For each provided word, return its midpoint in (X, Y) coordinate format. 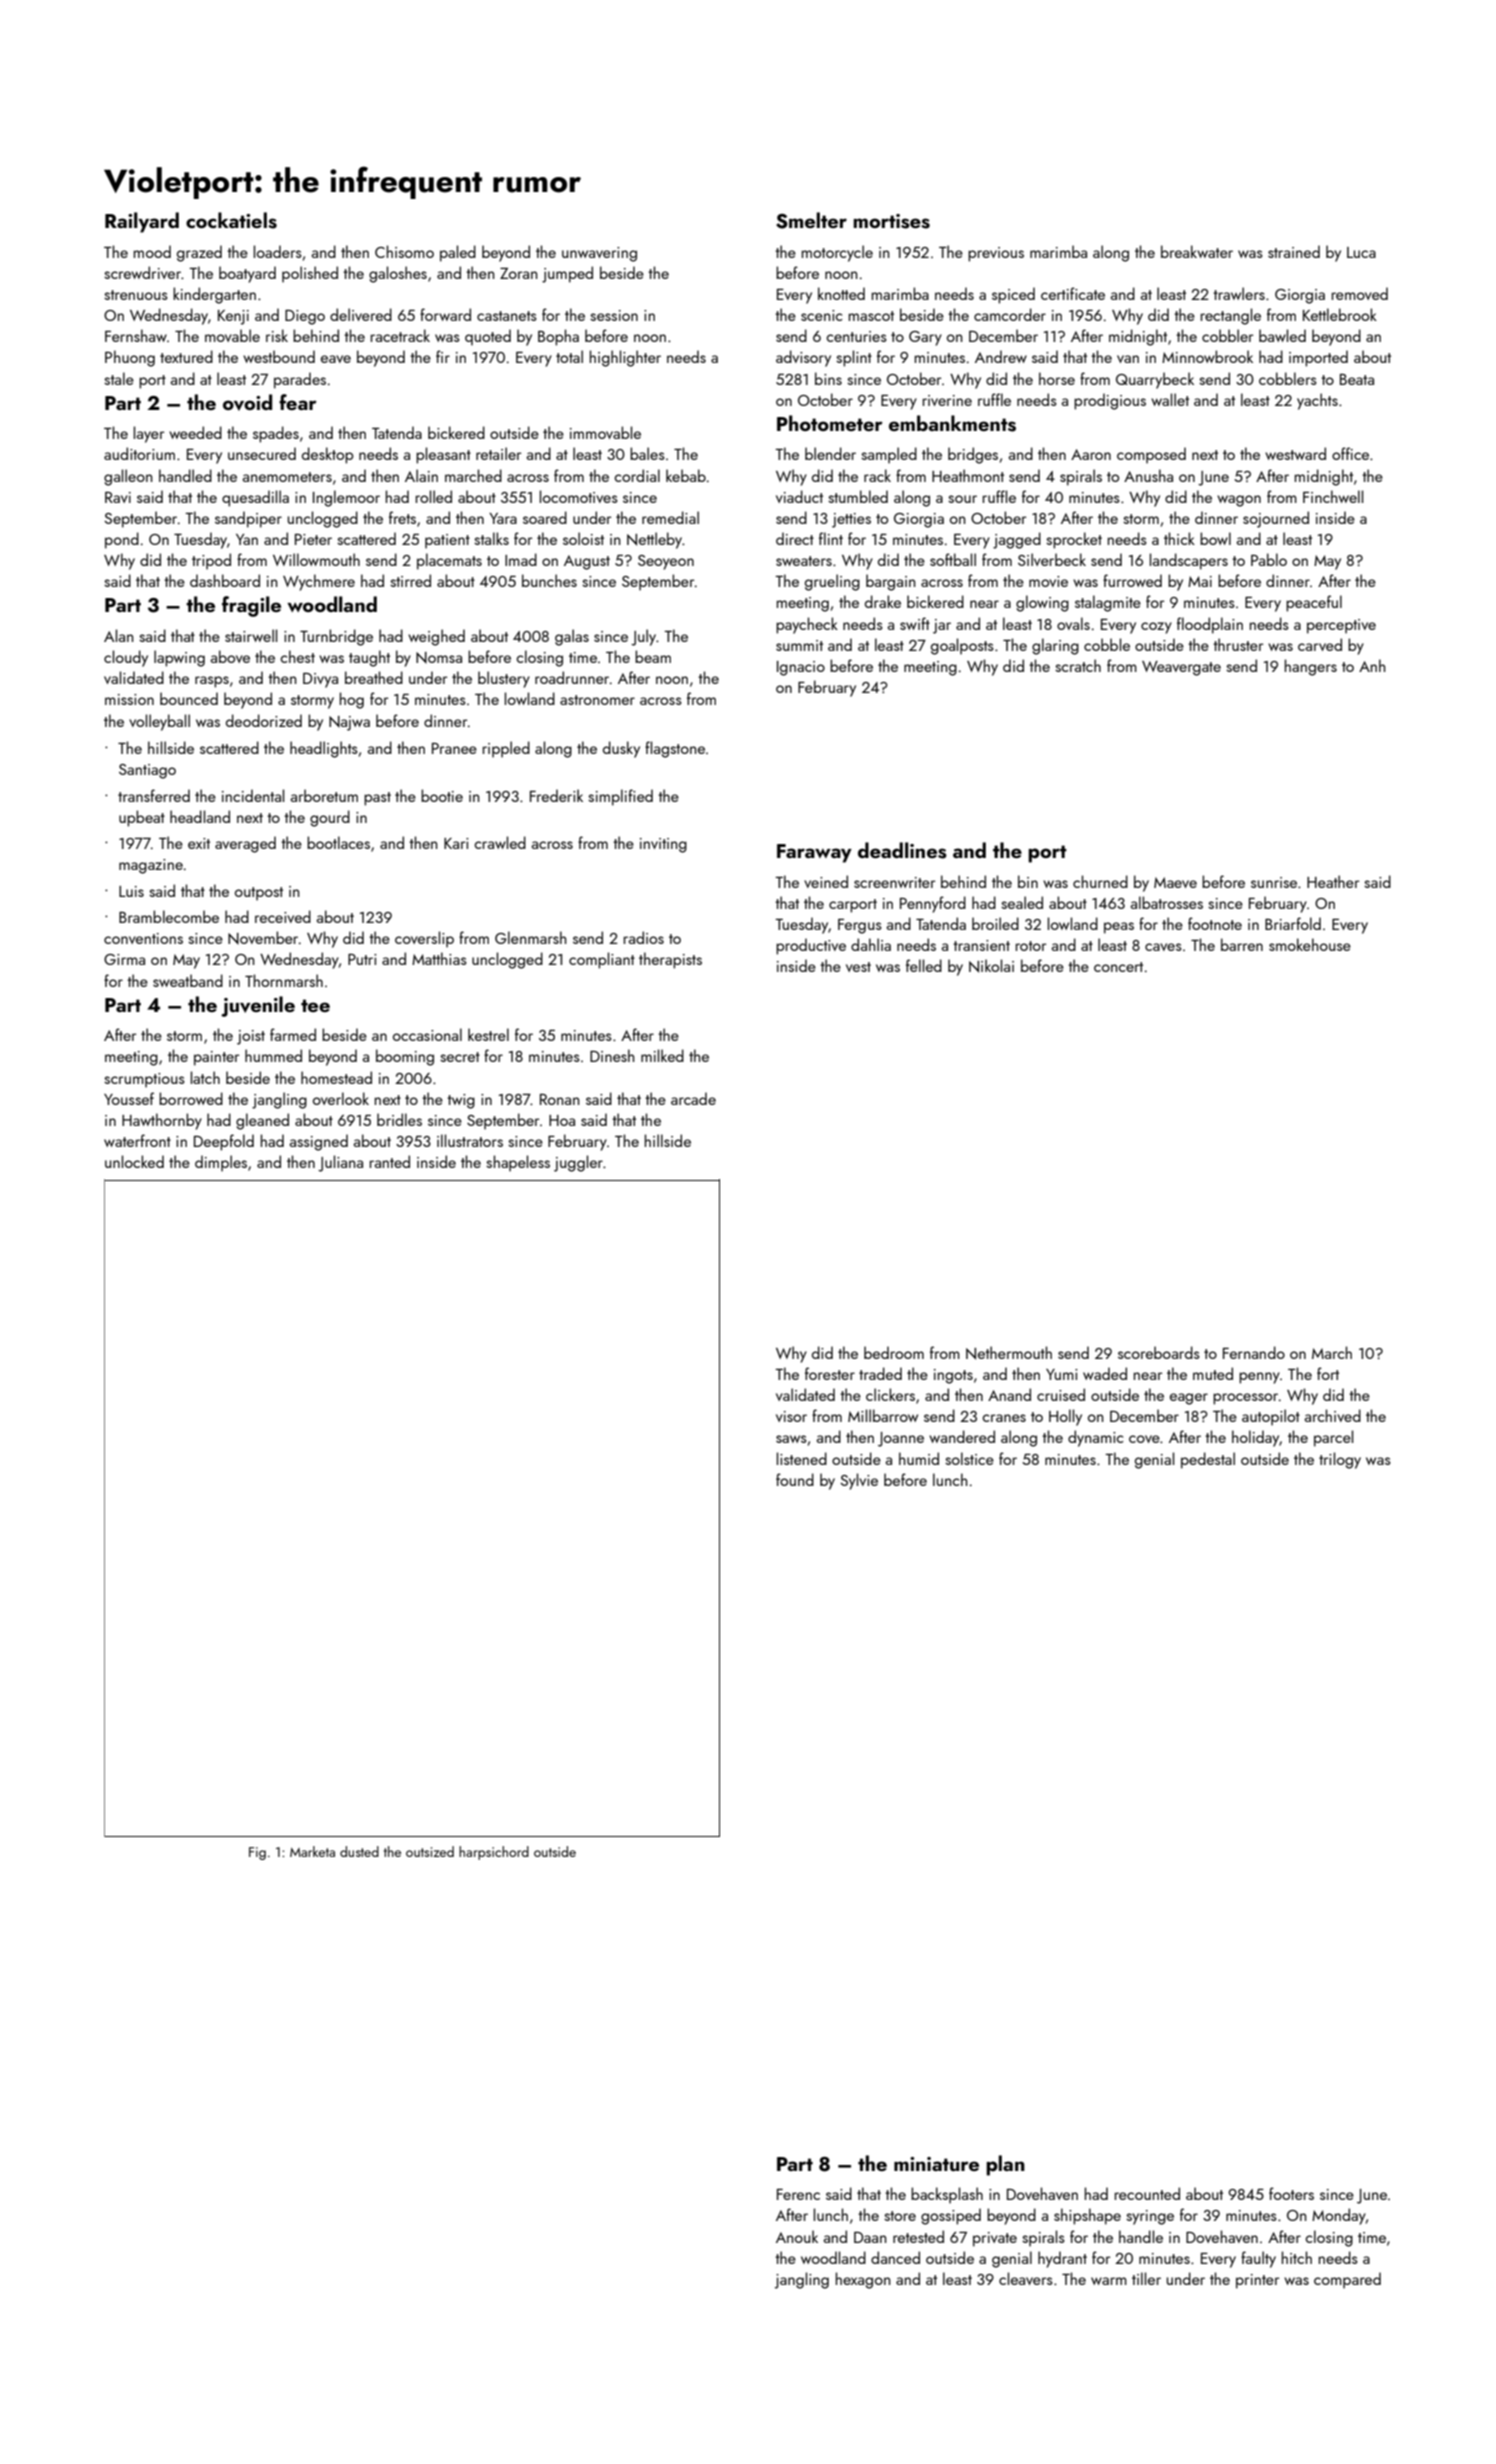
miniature (936, 2164)
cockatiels (231, 220)
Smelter (811, 220)
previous (996, 254)
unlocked (134, 1161)
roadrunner (572, 677)
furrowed (1132, 580)
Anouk (797, 2236)
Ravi (118, 497)
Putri (362, 959)
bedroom (894, 1352)
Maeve (1175, 882)
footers (1291, 2193)
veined (826, 881)
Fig (257, 1853)
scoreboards (1159, 1352)
